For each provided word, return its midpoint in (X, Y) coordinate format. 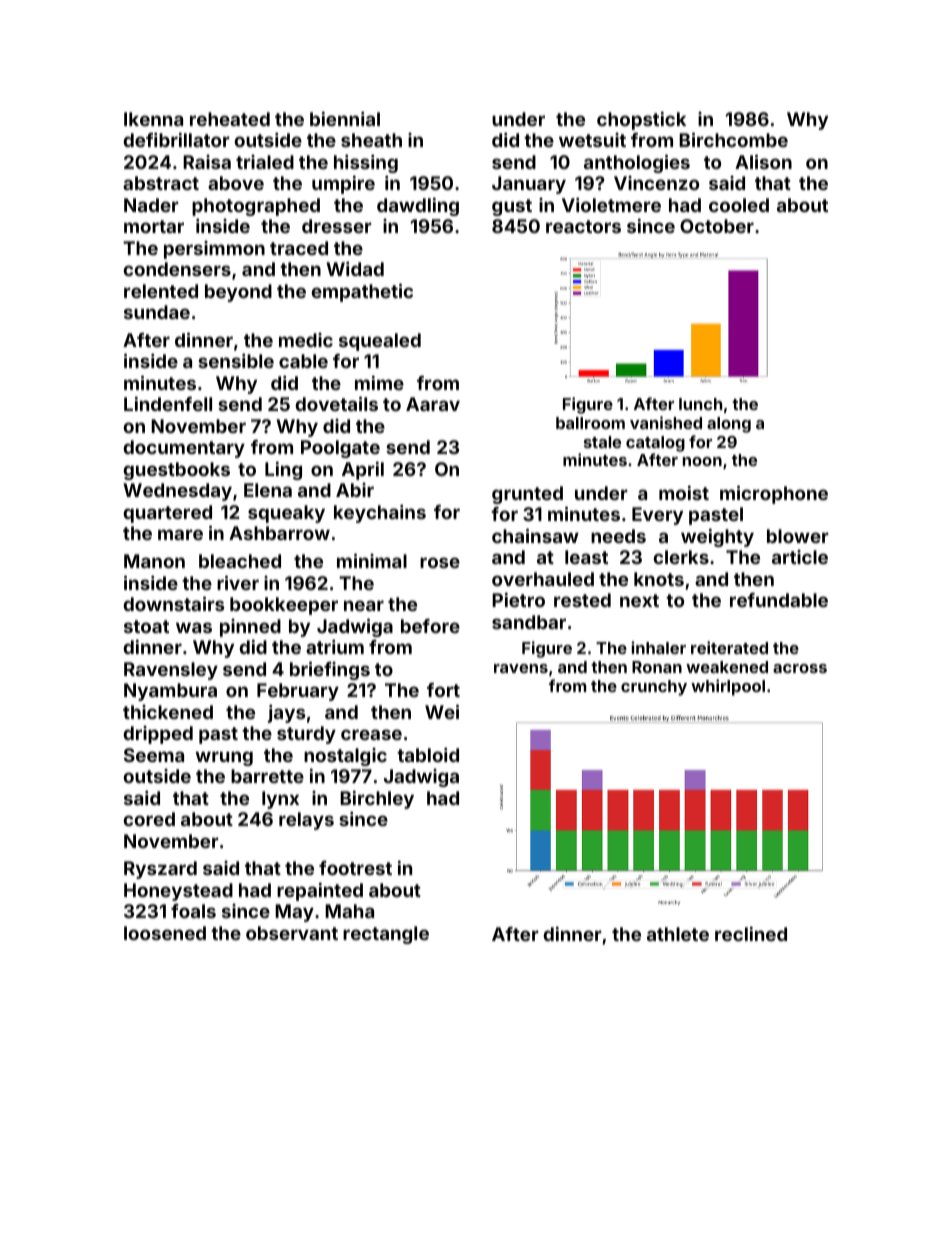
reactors (583, 226)
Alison (763, 161)
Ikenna (153, 119)
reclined (751, 933)
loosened (165, 933)
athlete (678, 934)
